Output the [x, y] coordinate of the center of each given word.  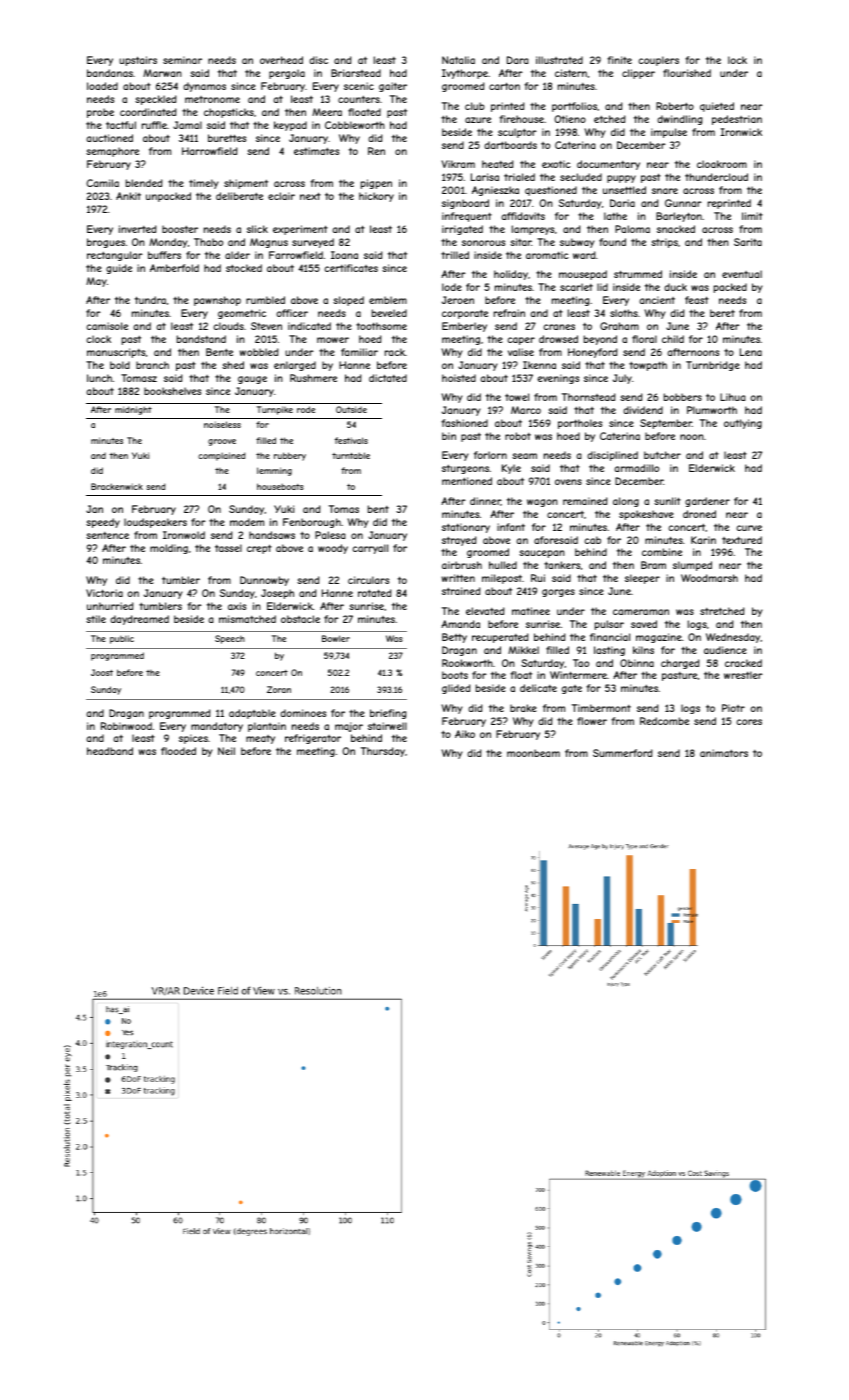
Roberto [675, 106]
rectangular [115, 256]
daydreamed [139, 620]
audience [725, 650]
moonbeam [533, 753]
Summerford [623, 753]
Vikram [458, 164]
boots [455, 675]
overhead [281, 60]
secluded [581, 177]
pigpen [376, 184]
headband [110, 751]
